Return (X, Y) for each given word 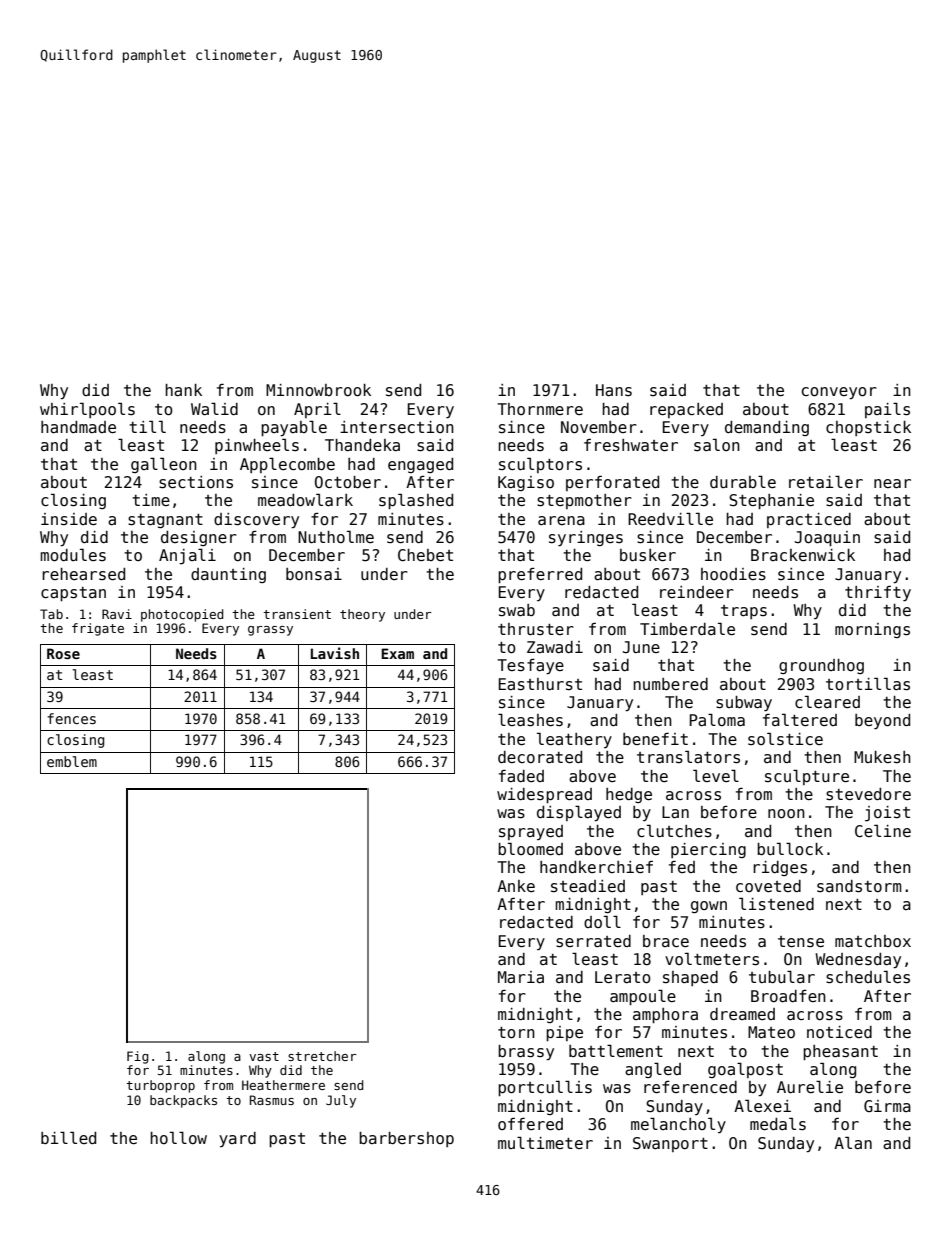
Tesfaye (530, 666)
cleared (827, 701)
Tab (51, 614)
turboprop (160, 1086)
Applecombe (287, 465)
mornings (872, 630)
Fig (138, 1057)
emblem (72, 761)
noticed (839, 1032)
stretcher (322, 1056)
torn (516, 1033)
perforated (612, 483)
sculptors (540, 465)
